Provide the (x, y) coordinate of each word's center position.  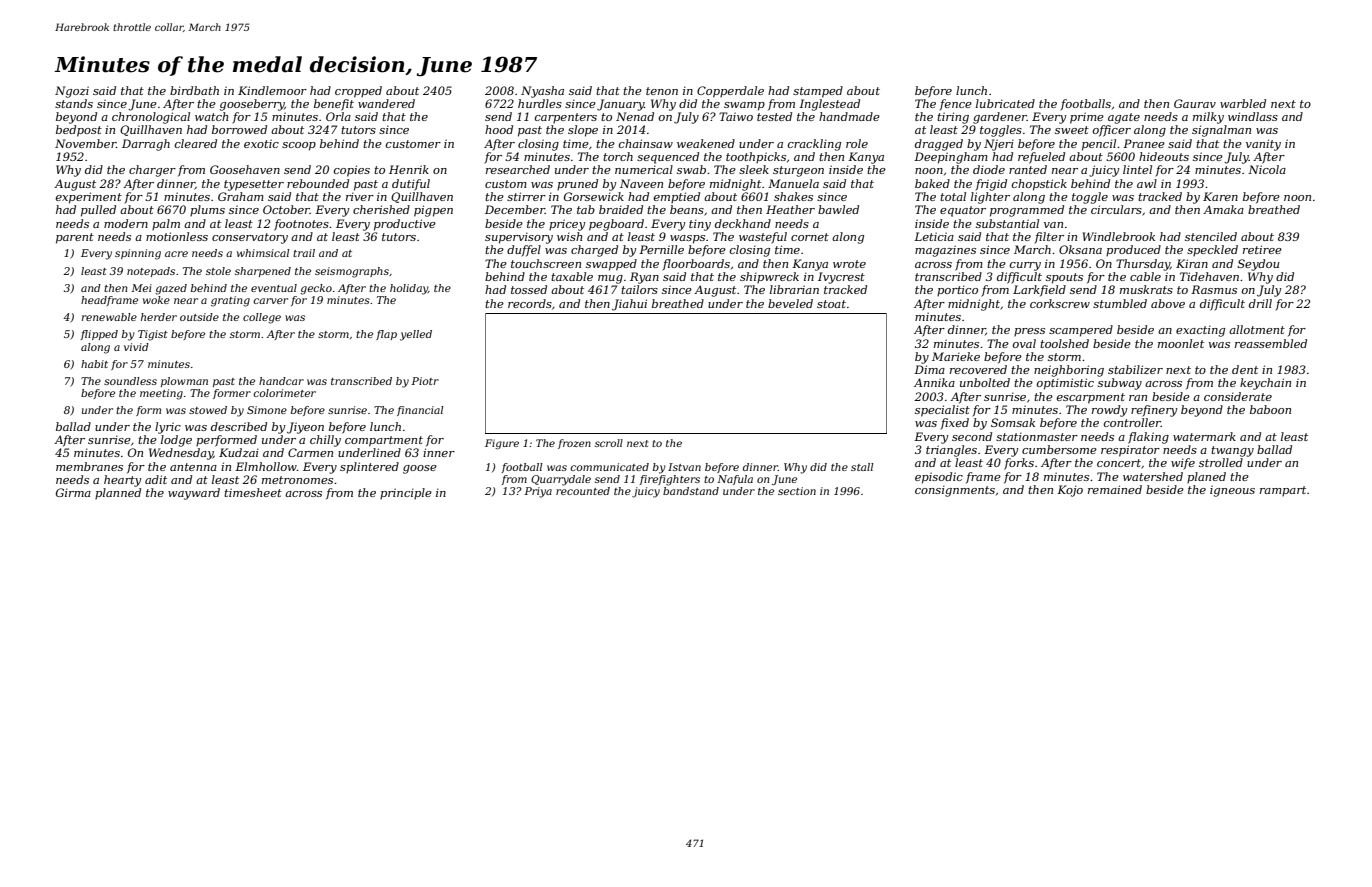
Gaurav (1195, 103)
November (85, 143)
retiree (1262, 249)
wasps (687, 239)
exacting (1200, 331)
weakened (706, 143)
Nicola (1267, 169)
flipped (99, 335)
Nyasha (542, 92)
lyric (168, 428)
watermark (1204, 436)
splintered (369, 467)
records (530, 303)
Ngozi (72, 92)
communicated (609, 467)
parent (75, 238)
